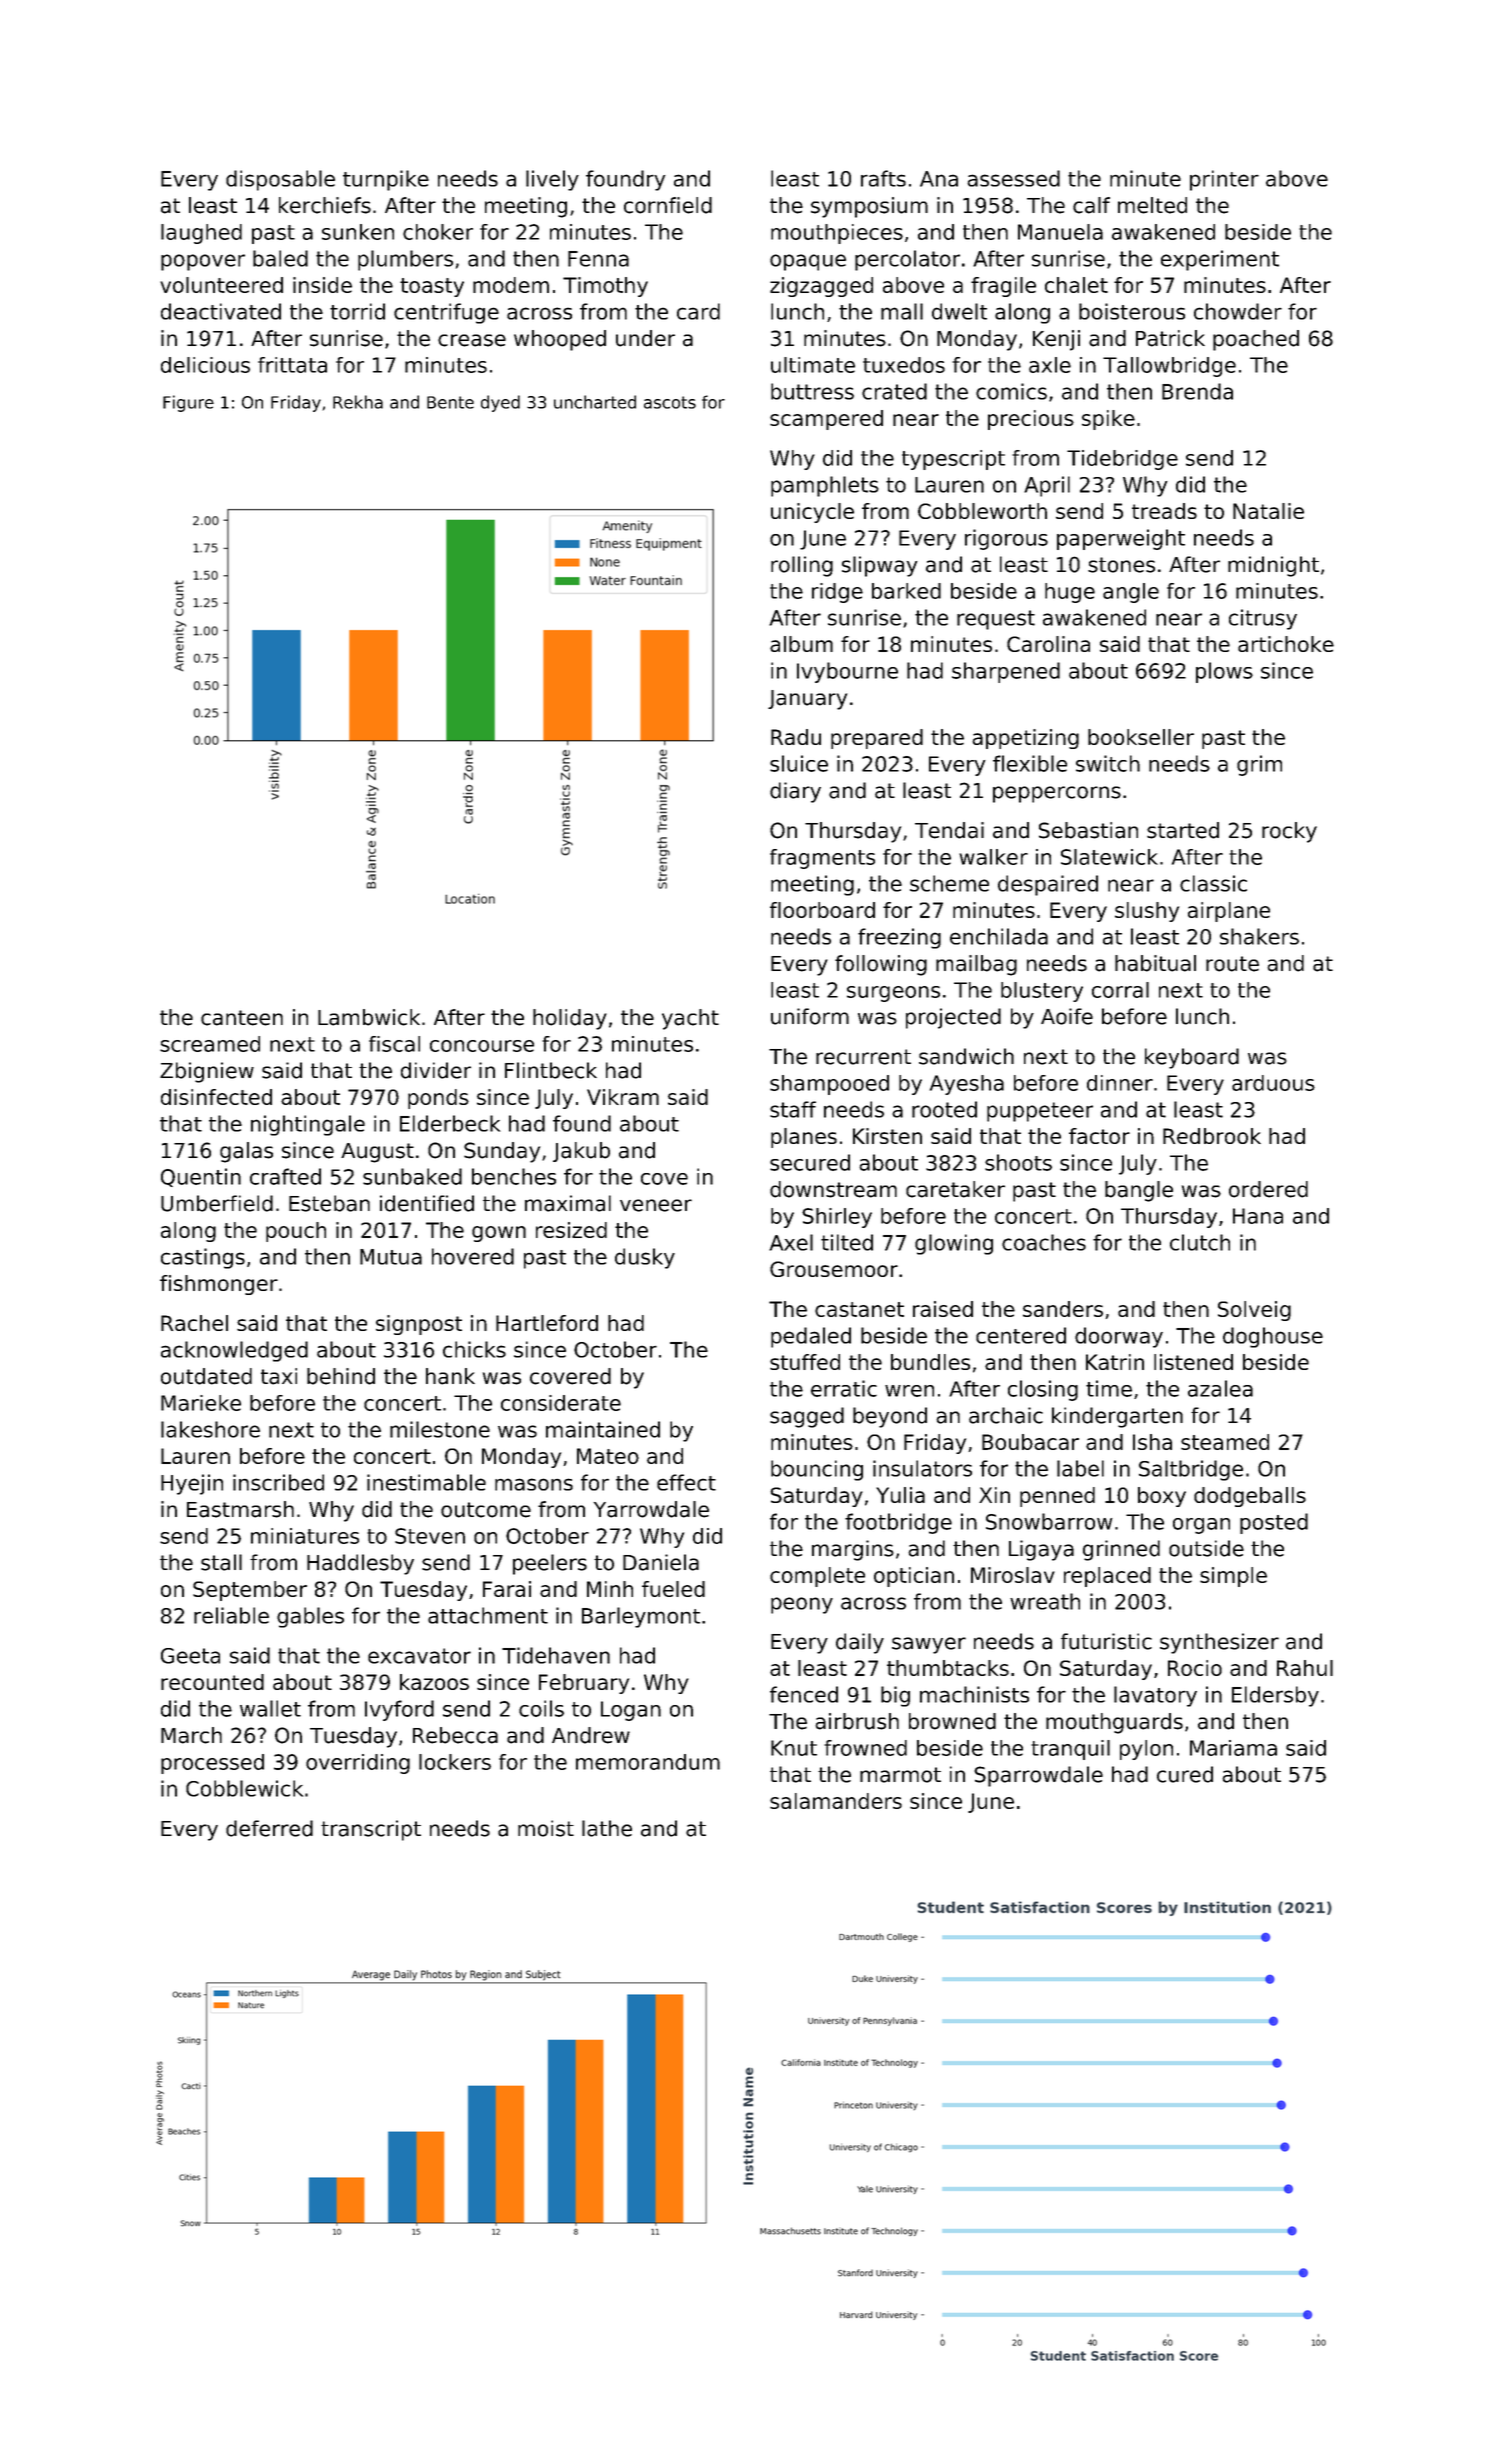 This screenshot has height=2464, width=1496. I want to click on switch, so click(1108, 763).
